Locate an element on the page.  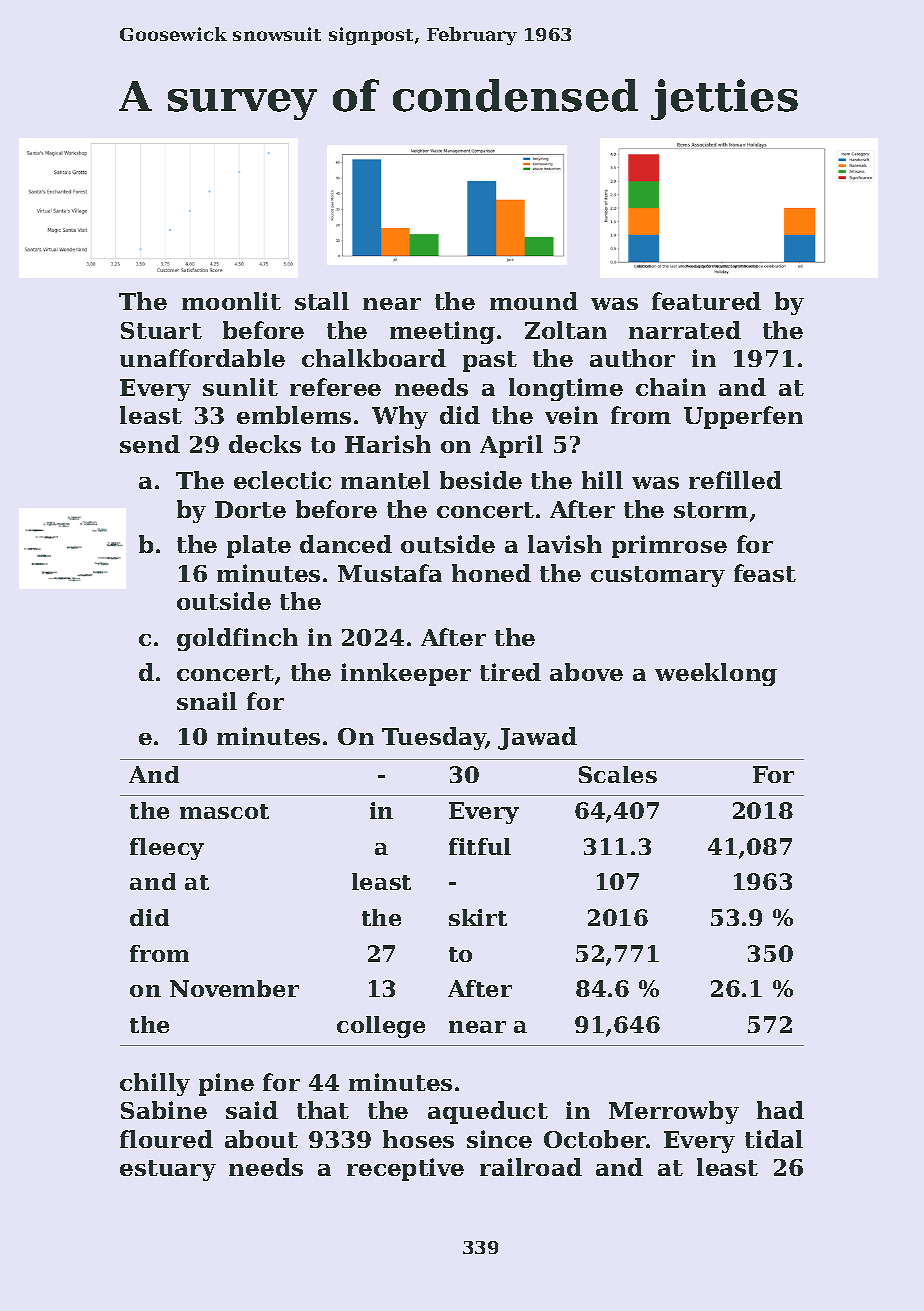
receptive is located at coordinates (405, 1169).
